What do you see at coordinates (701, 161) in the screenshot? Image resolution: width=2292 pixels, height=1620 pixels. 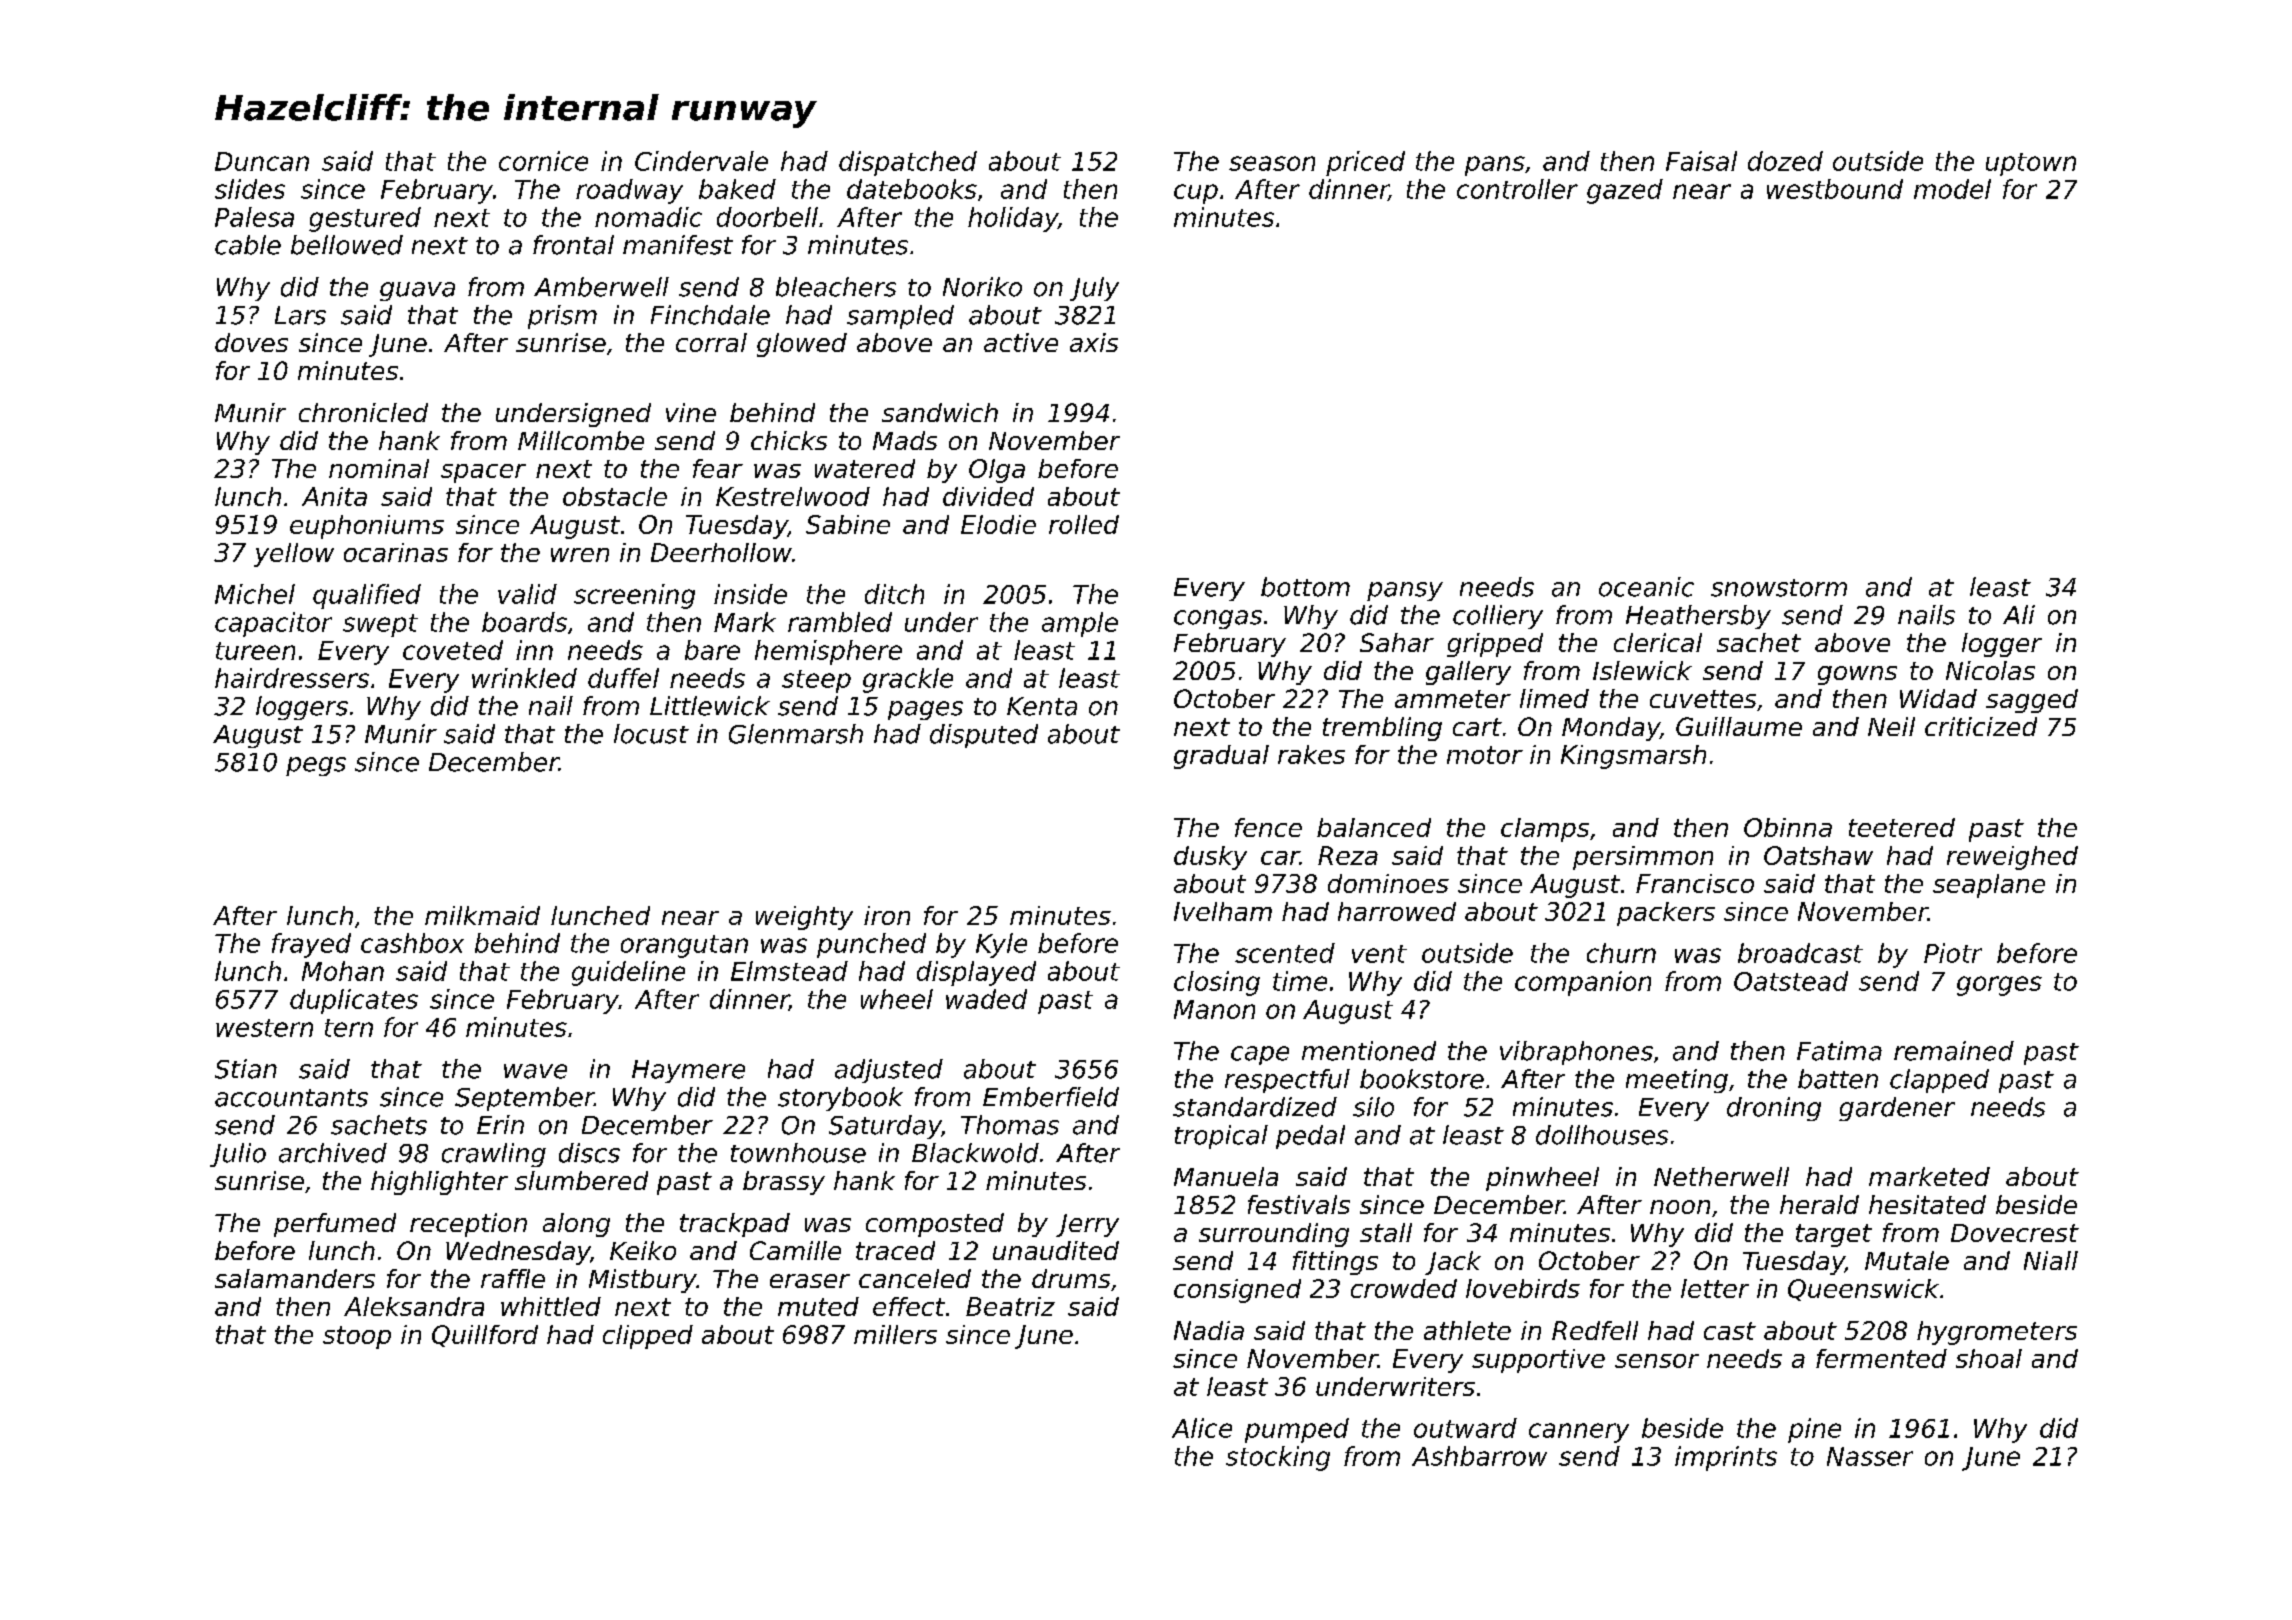 I see `Cindervale` at bounding box center [701, 161].
